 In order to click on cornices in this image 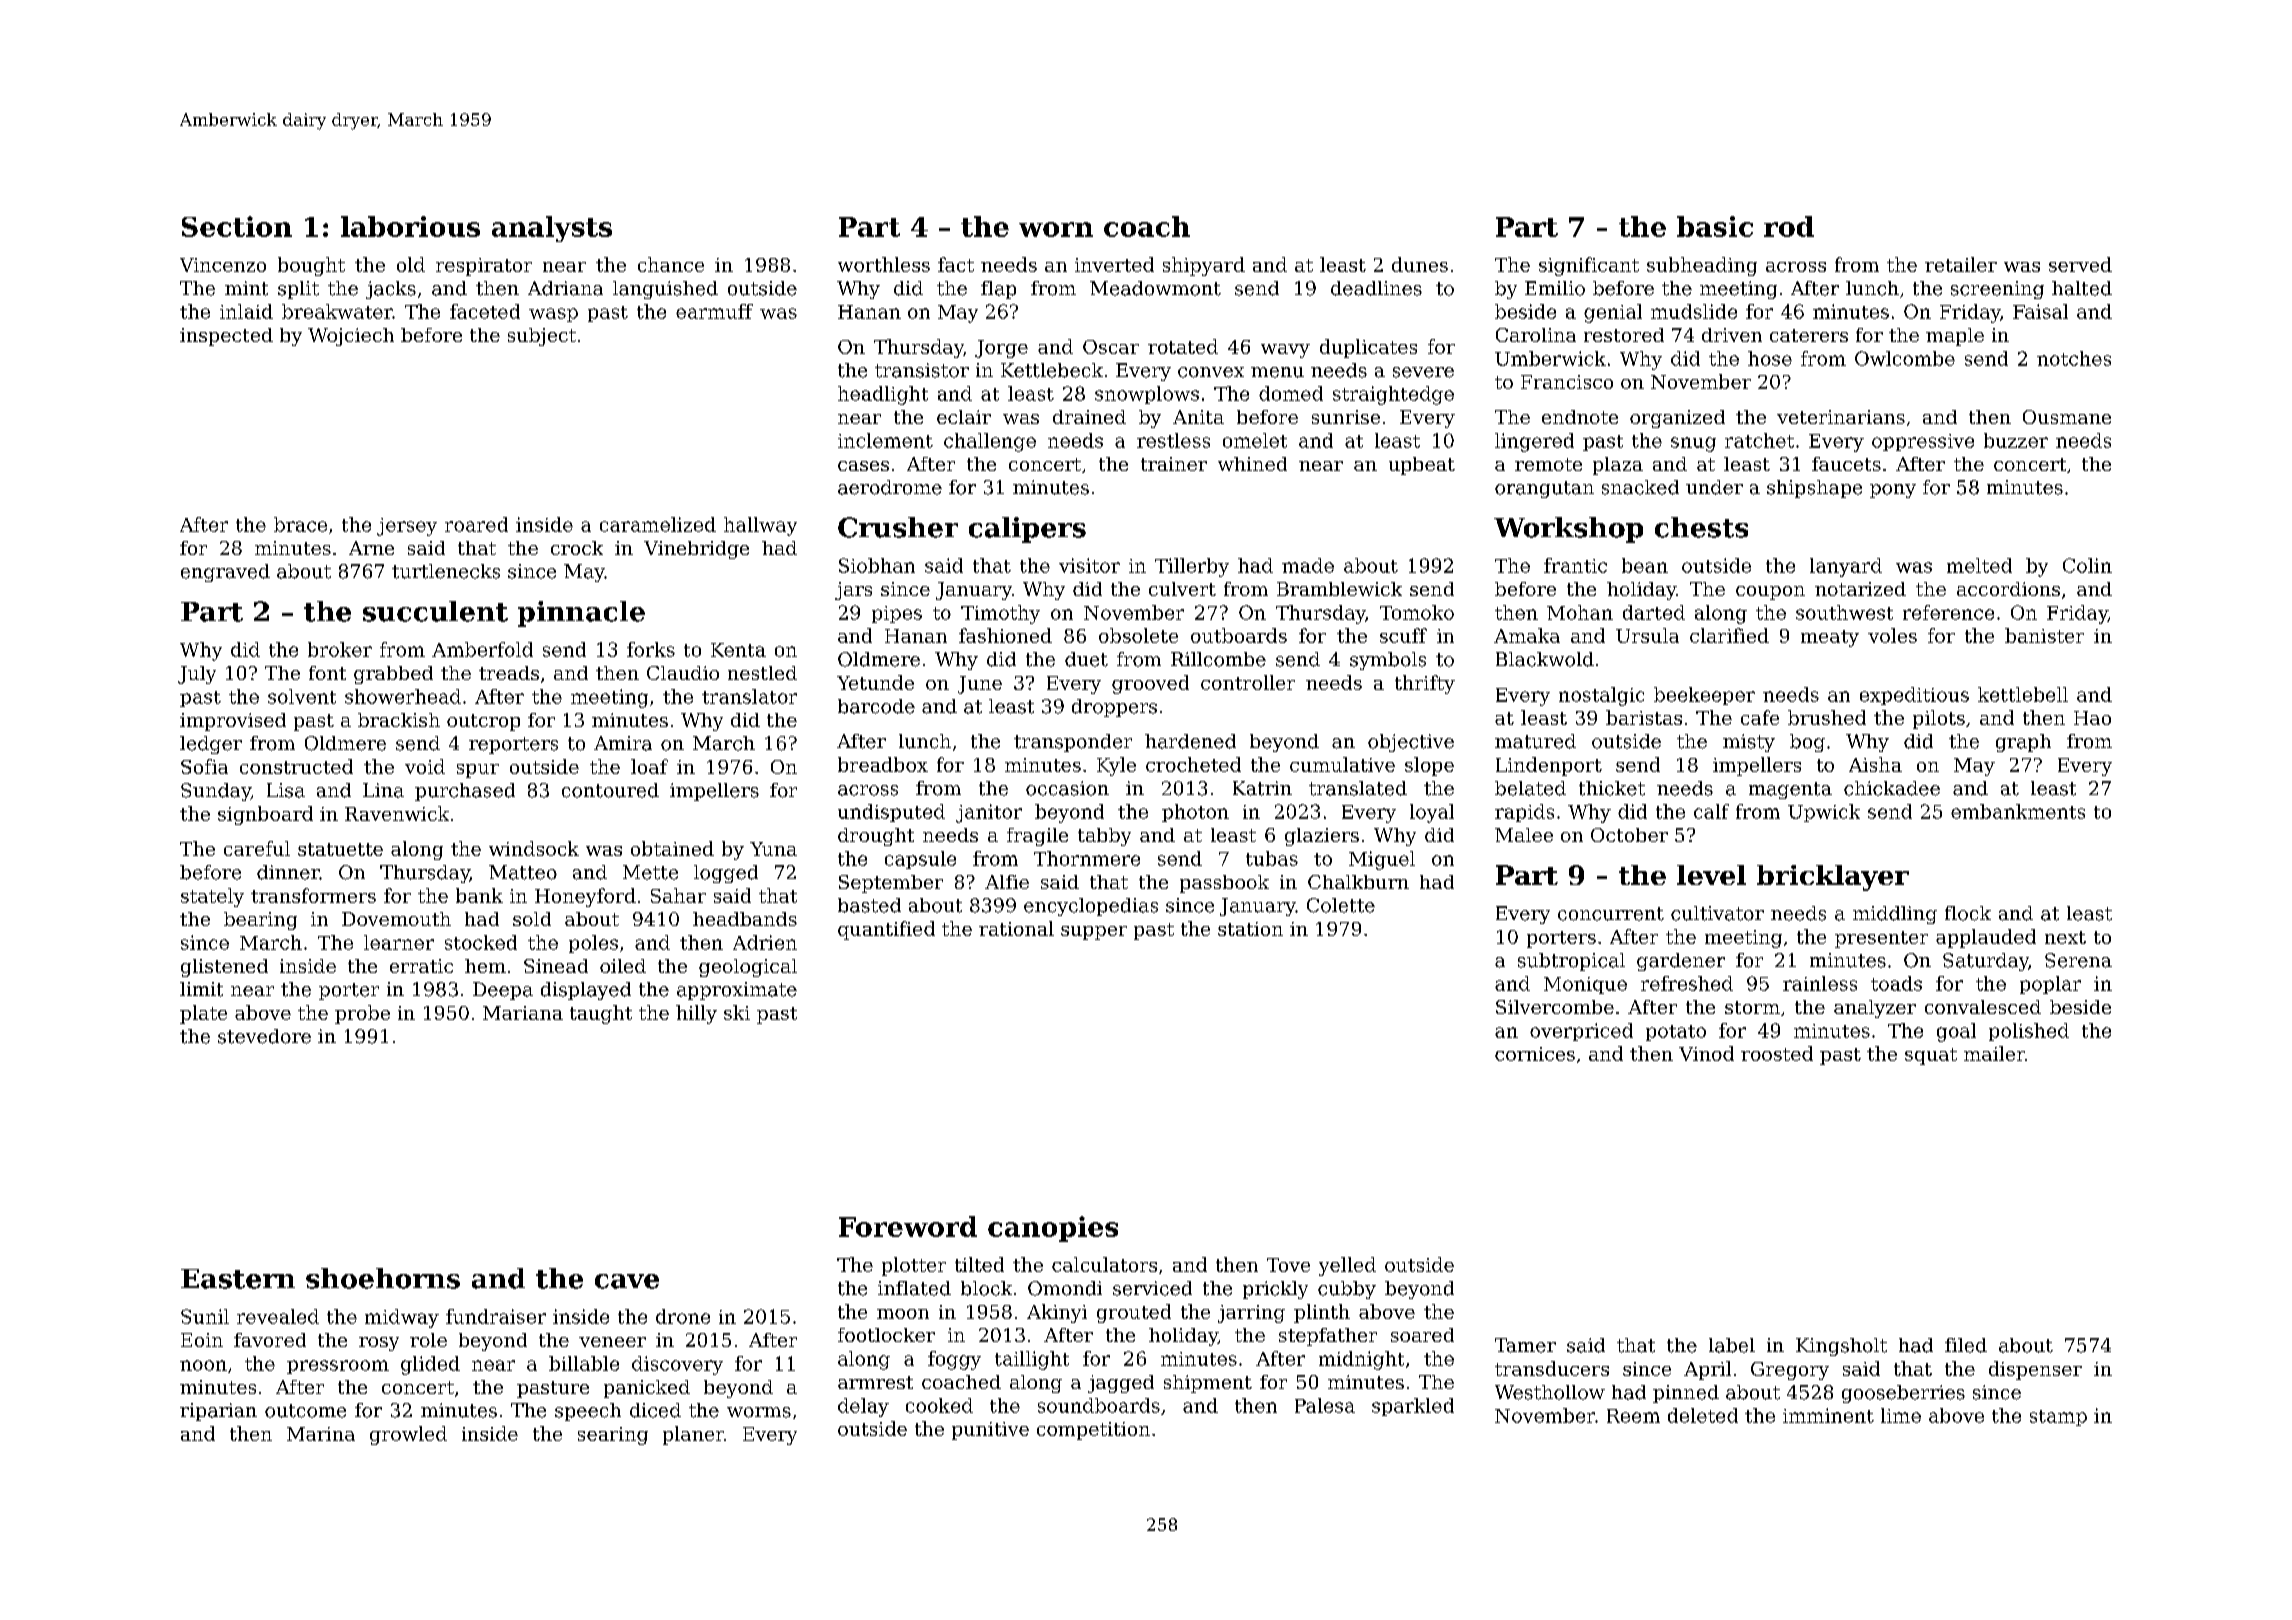, I will do `click(1535, 1054)`.
